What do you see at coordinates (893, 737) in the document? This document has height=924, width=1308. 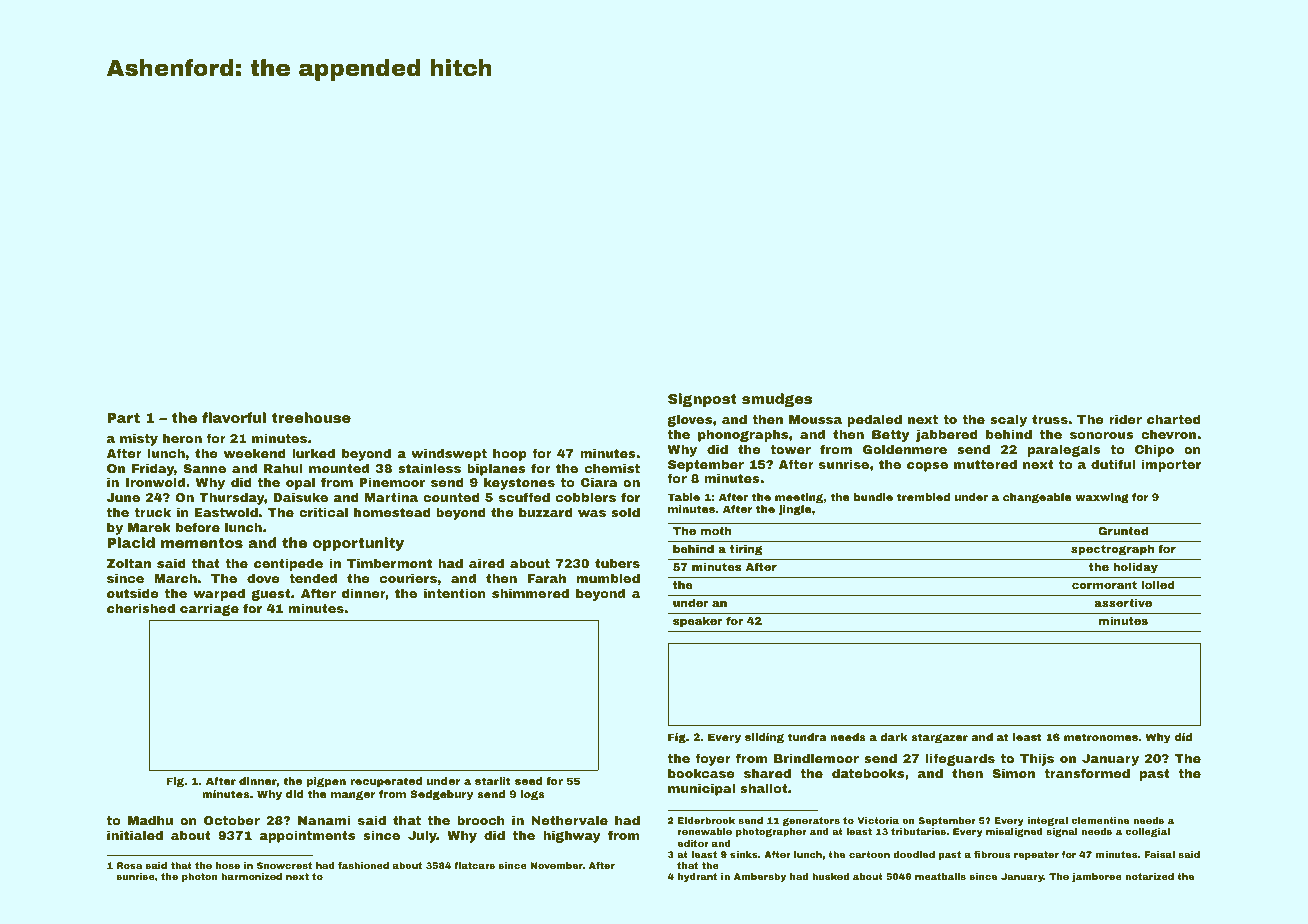 I see `dark` at bounding box center [893, 737].
